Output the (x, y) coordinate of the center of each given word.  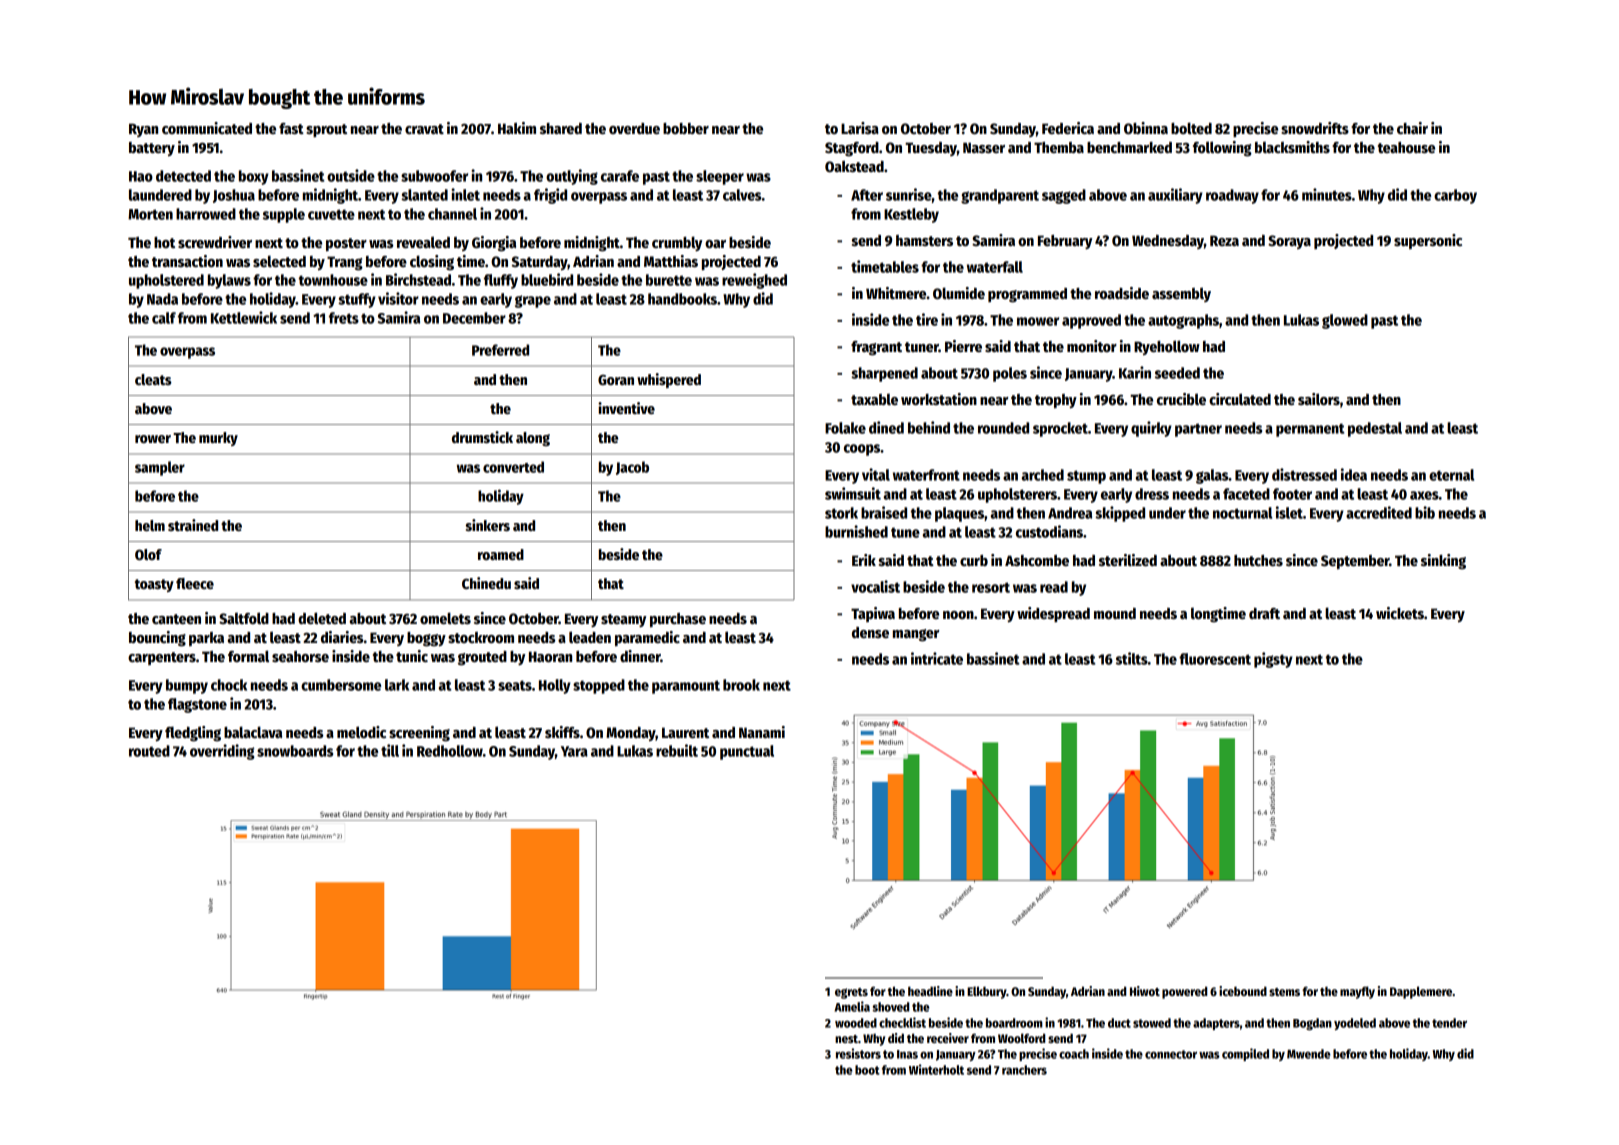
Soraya (1289, 242)
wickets (1400, 613)
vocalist (875, 586)
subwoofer (434, 176)
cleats (153, 379)
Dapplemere (1421, 992)
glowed (1345, 321)
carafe (620, 176)
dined (886, 427)
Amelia (852, 1006)
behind (929, 427)
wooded (856, 1023)
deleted (322, 618)
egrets (851, 993)
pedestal (1375, 429)
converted (513, 467)
